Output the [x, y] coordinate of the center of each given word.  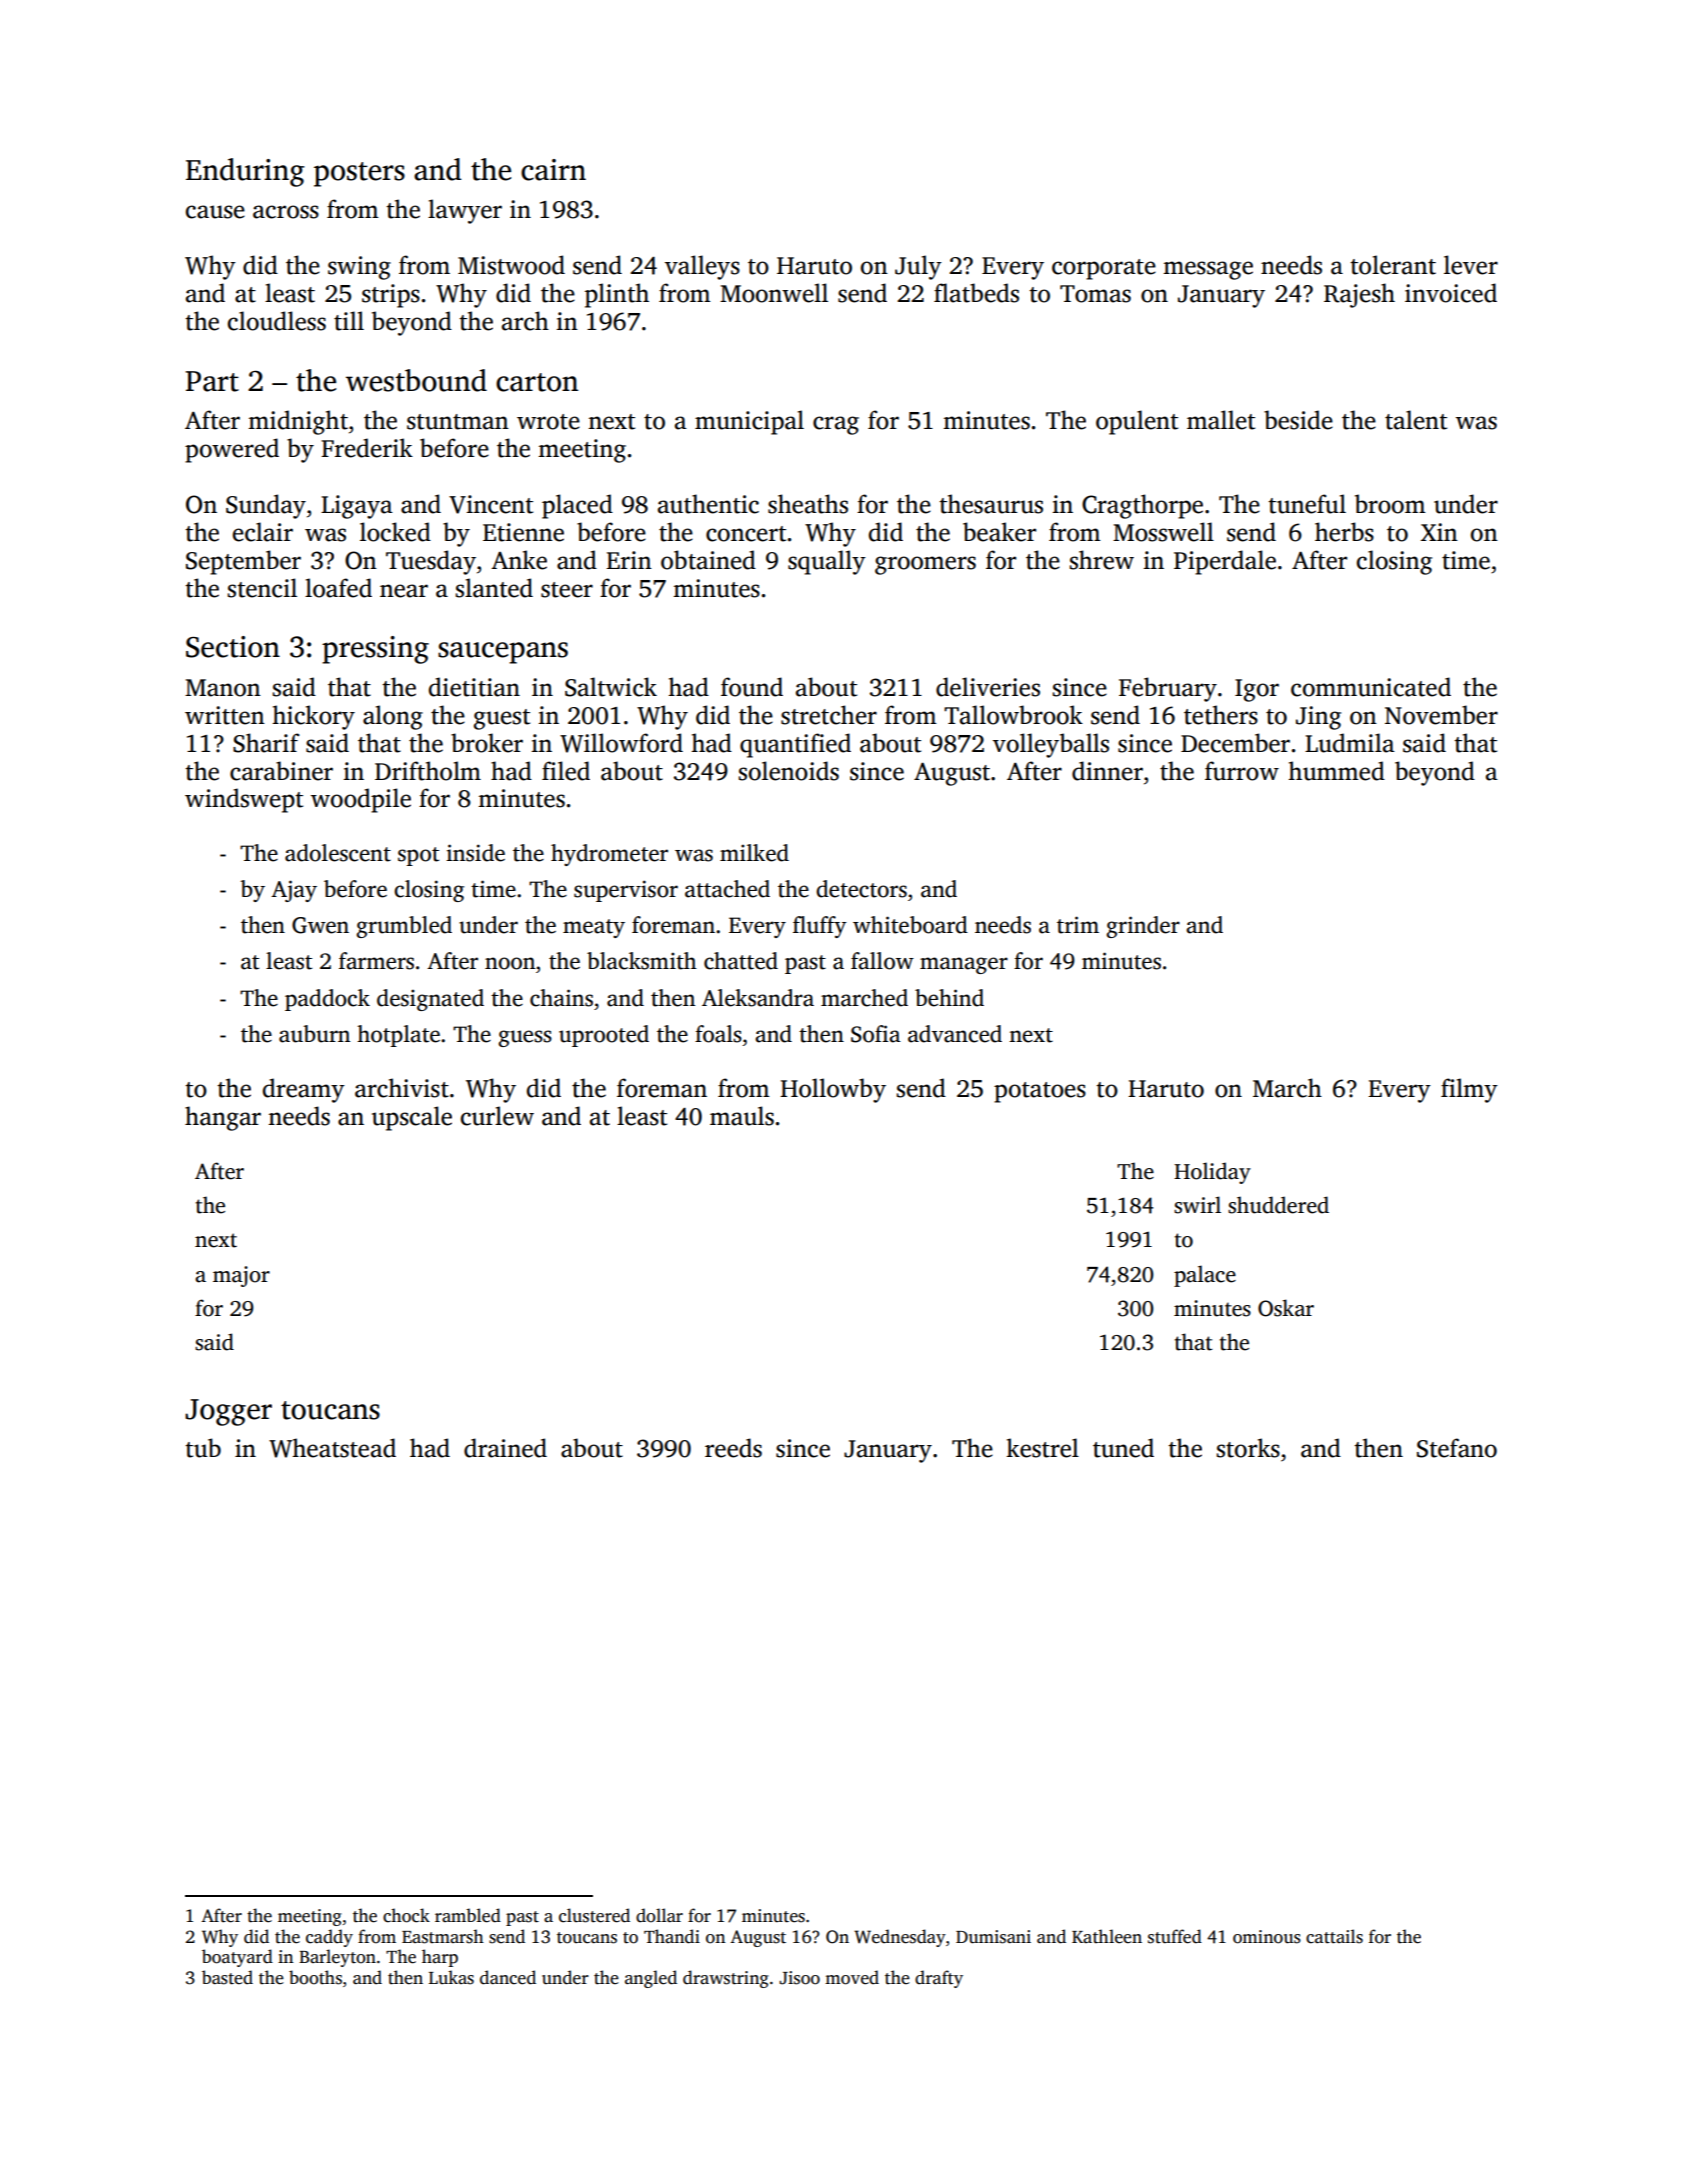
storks [1248, 1448]
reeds [733, 1448]
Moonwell [774, 293]
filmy [1469, 1090]
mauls [742, 1116]
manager [964, 965]
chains [561, 998]
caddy [329, 1938]
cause [215, 212]
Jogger [228, 1412]
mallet [1221, 420]
